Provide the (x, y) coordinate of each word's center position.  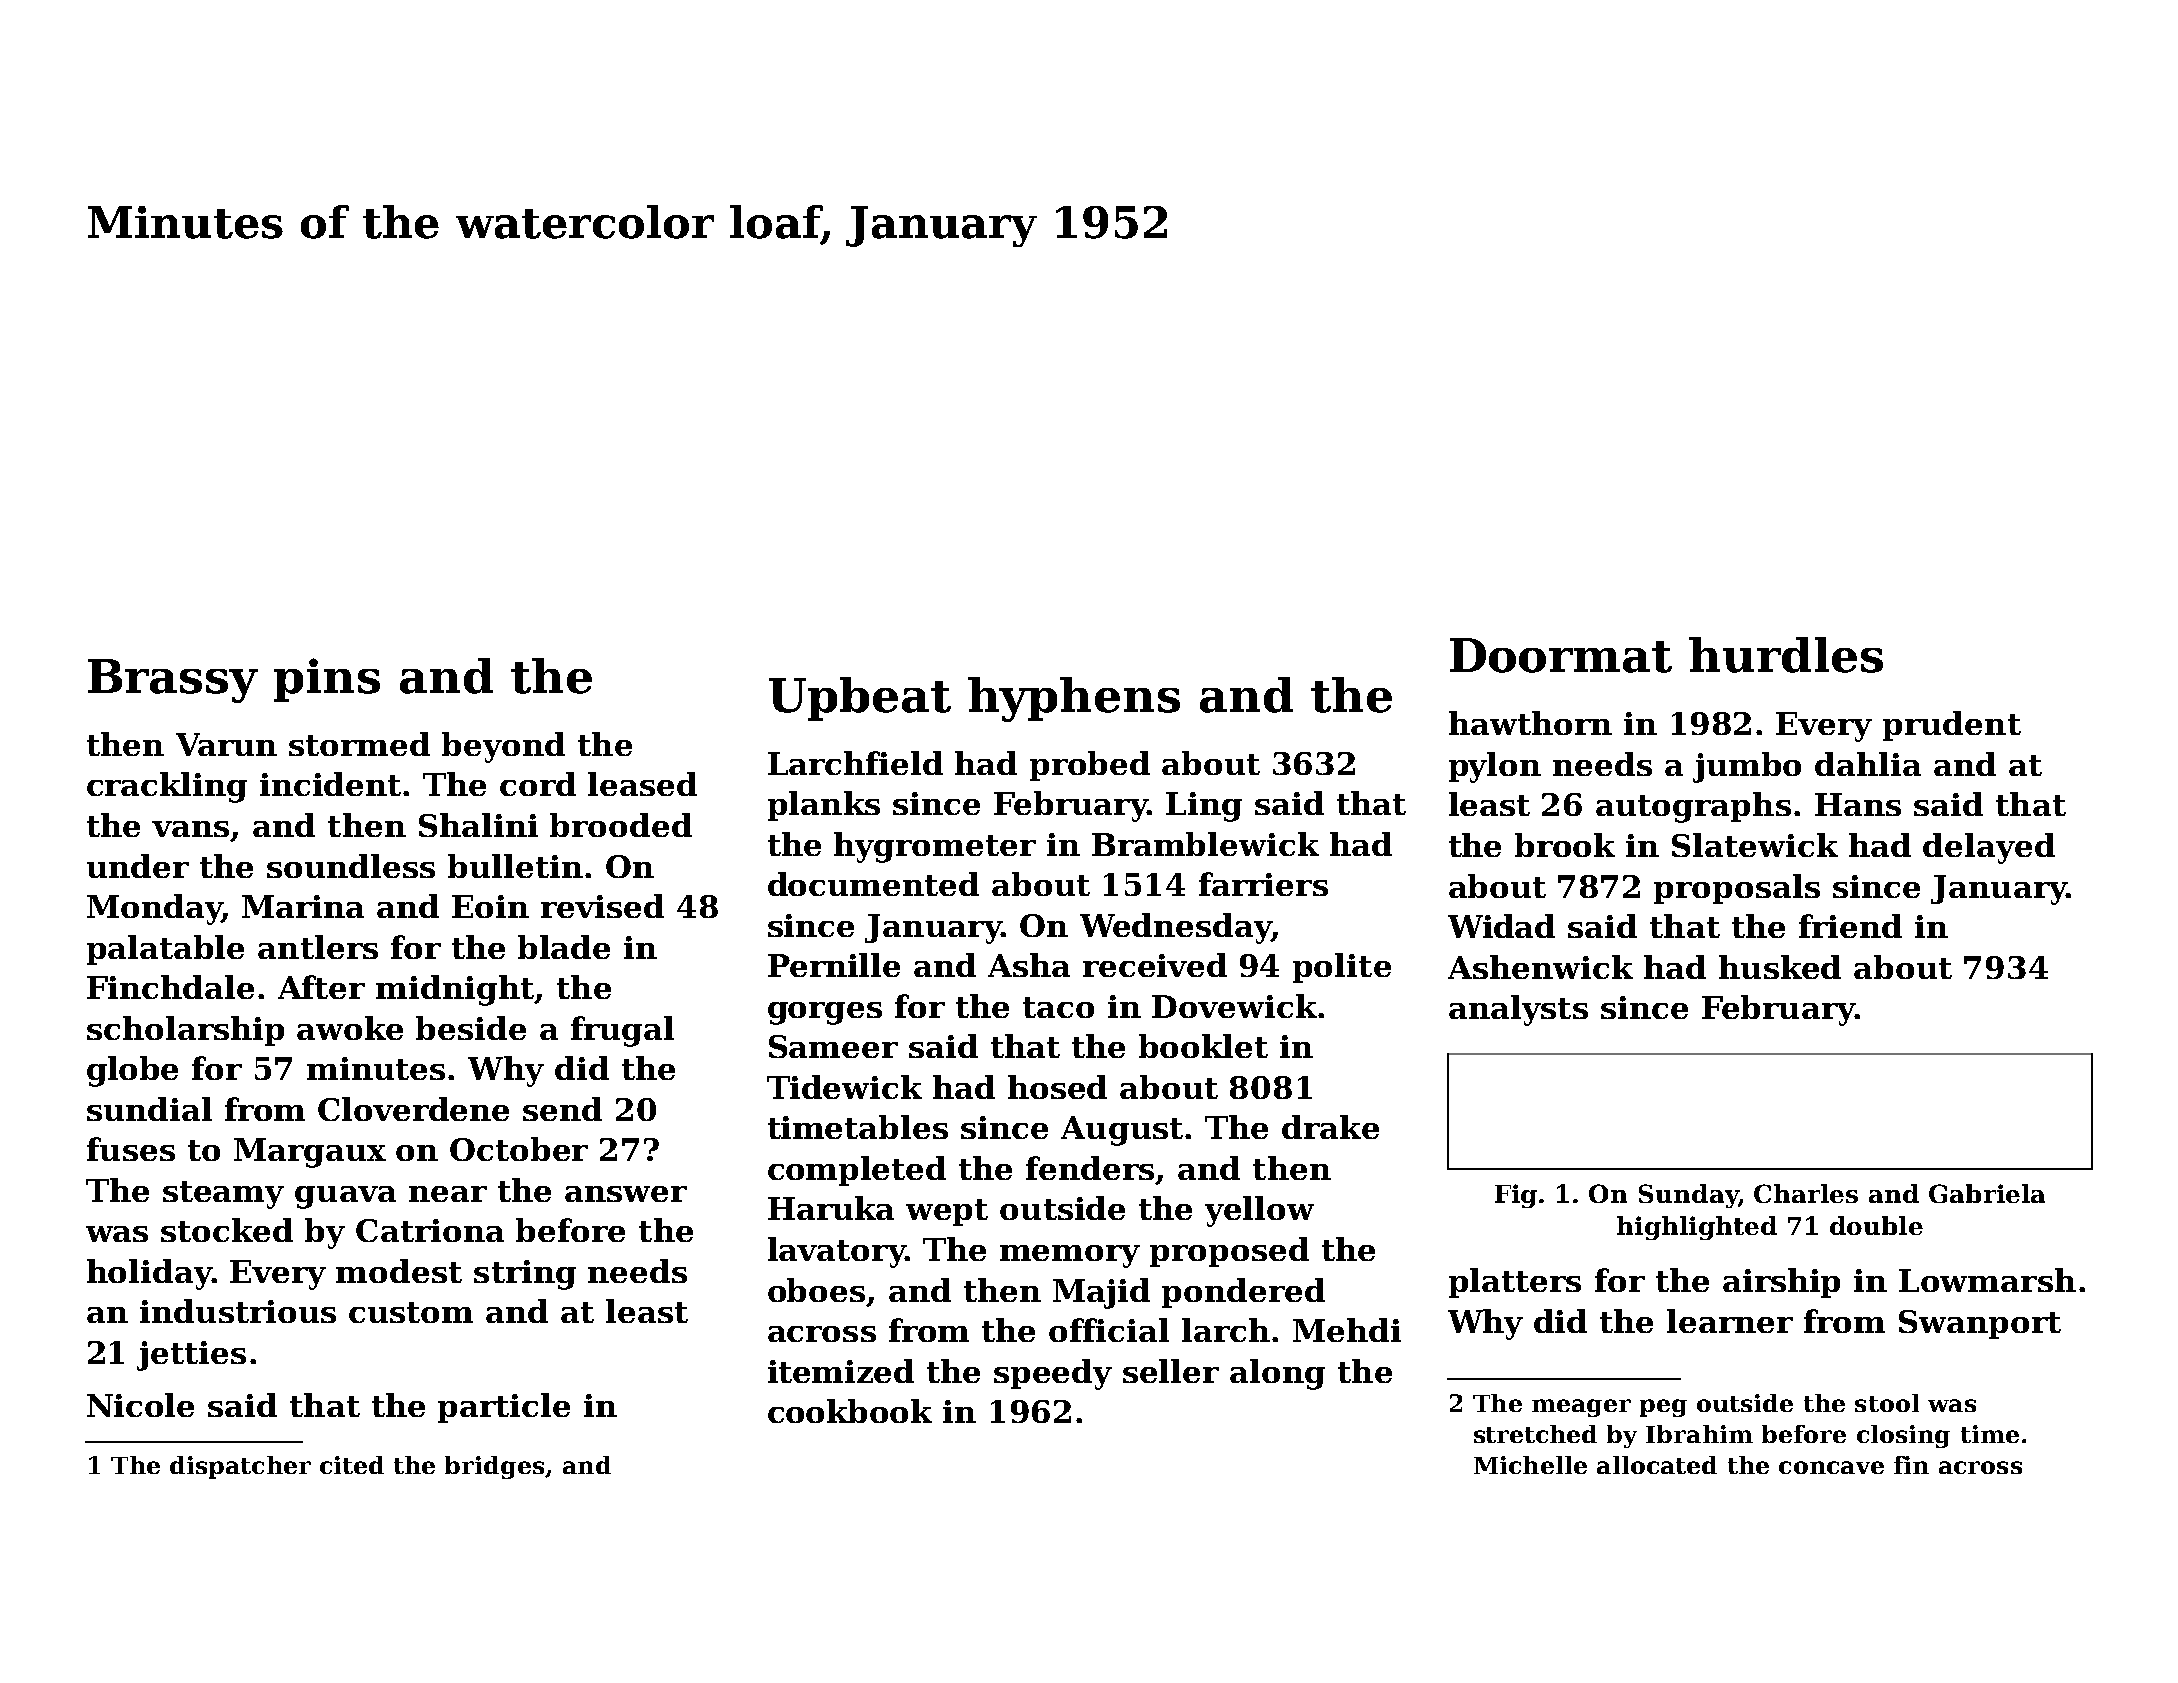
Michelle (1530, 1465)
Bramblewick (1205, 844)
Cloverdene (413, 1109)
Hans (1858, 804)
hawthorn (1530, 723)
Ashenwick (1540, 967)
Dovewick (1234, 1006)
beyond (503, 747)
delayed (1989, 848)
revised (602, 906)
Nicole (140, 1405)
